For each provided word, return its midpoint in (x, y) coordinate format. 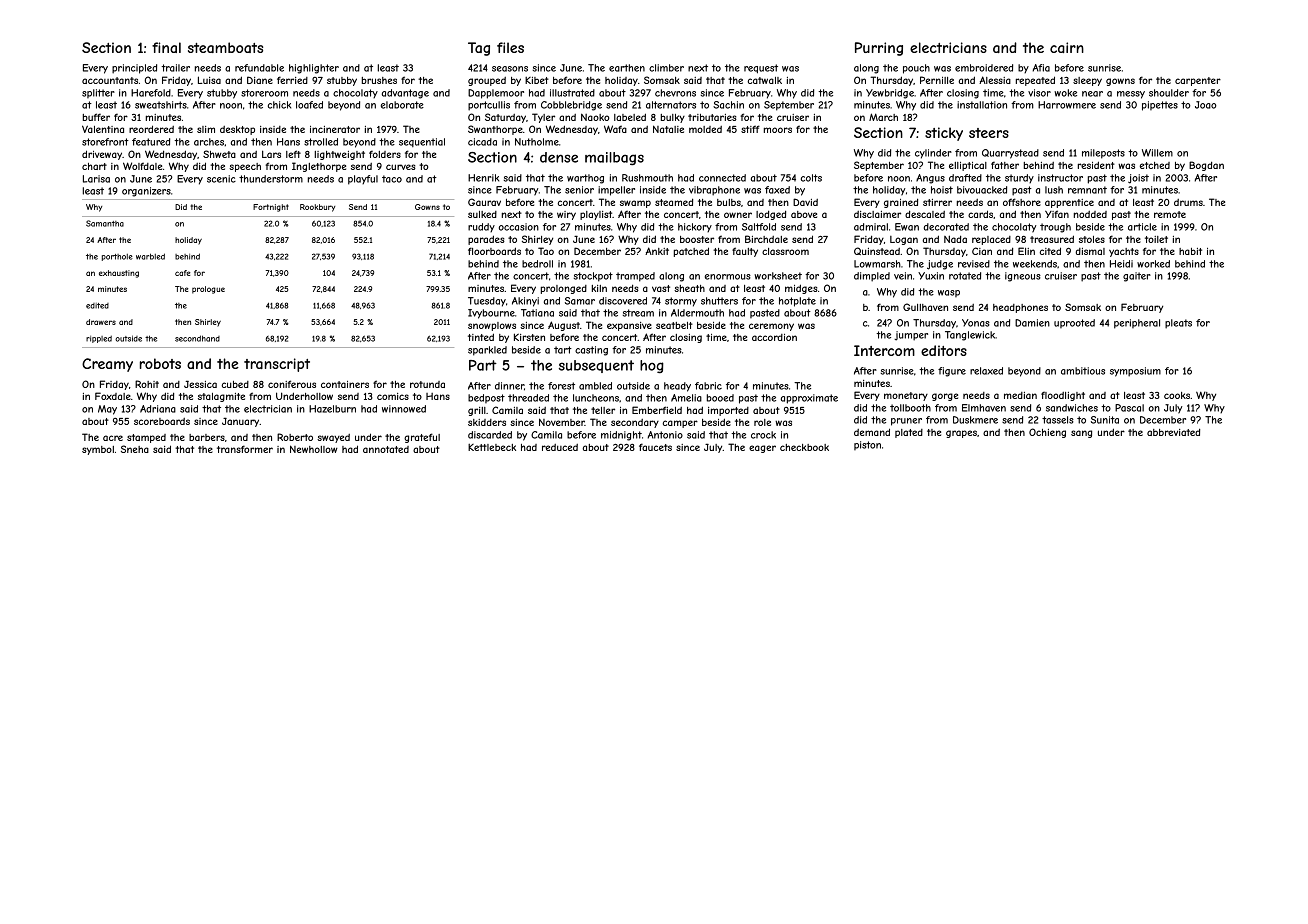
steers (989, 133)
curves (401, 167)
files (510, 47)
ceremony (771, 327)
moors (778, 130)
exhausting (119, 274)
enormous (728, 277)
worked (1153, 264)
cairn (1067, 47)
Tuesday (487, 302)
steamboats (225, 47)
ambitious (1083, 371)
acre (113, 438)
